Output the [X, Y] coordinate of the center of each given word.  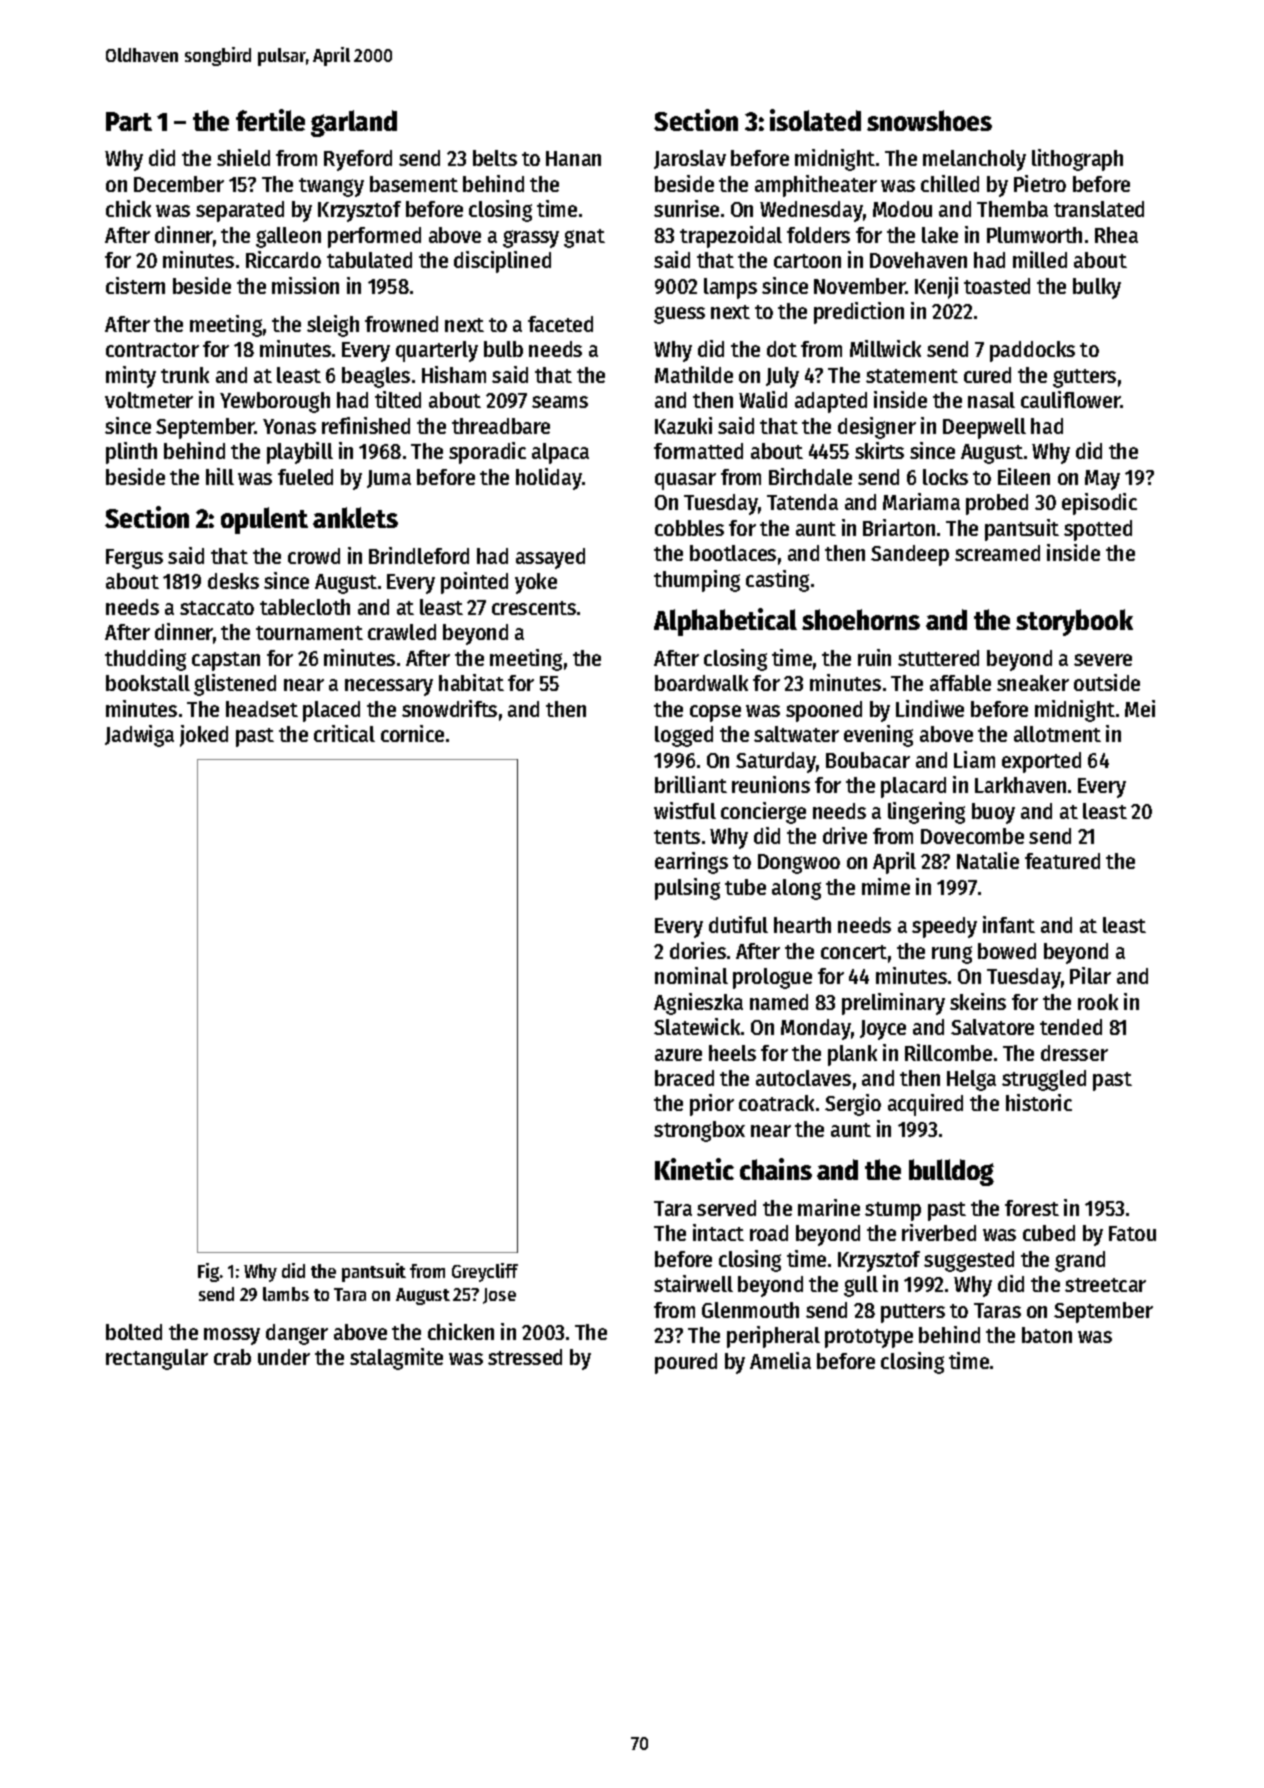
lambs [286, 1294]
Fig [208, 1272]
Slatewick [697, 1026]
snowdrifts [449, 708]
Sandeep [910, 555]
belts [495, 158]
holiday [549, 479]
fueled [305, 477]
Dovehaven [918, 260]
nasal [991, 400]
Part [129, 121]
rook [1098, 1002]
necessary [389, 687]
